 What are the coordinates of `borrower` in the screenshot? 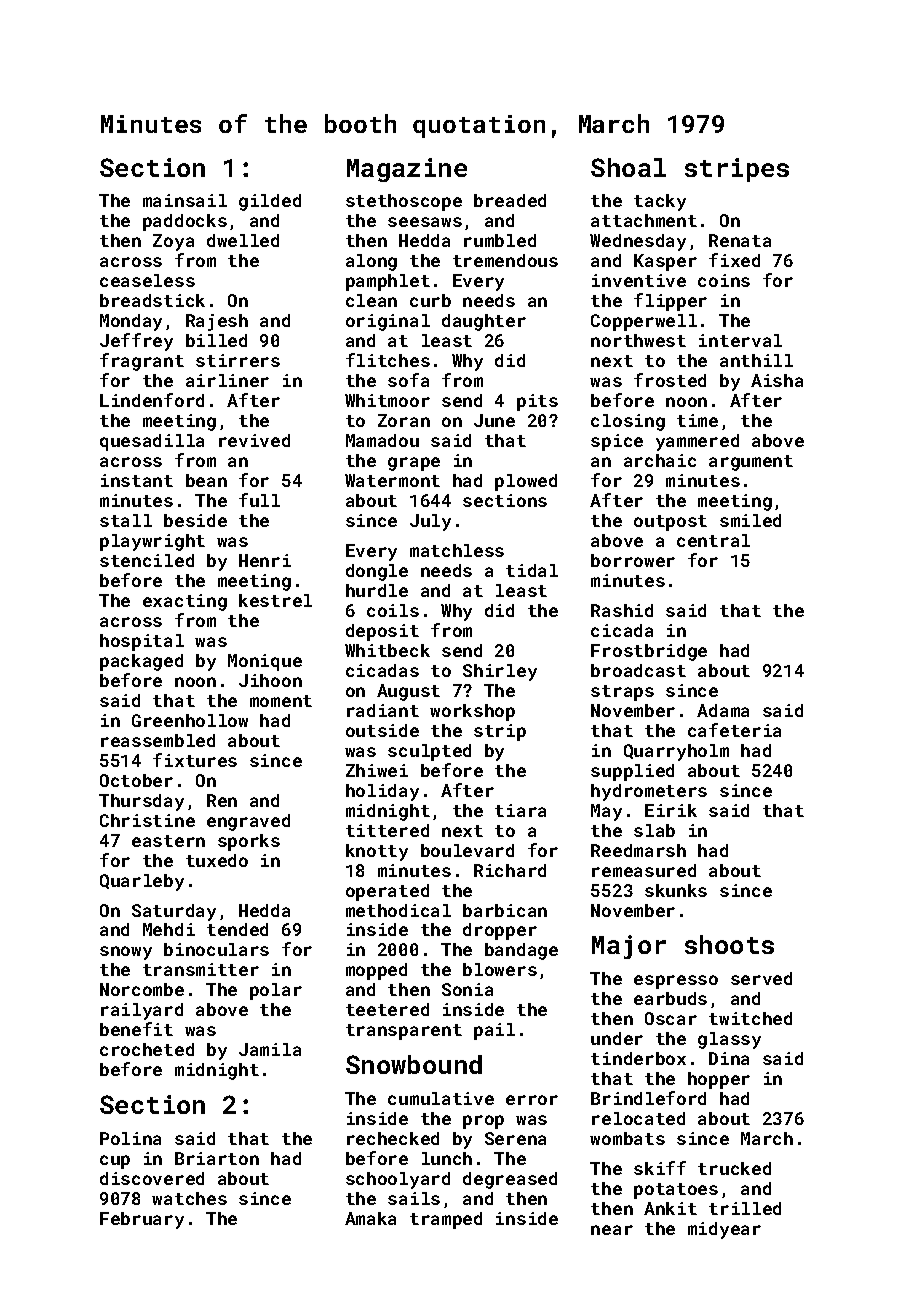 It's located at (633, 560).
